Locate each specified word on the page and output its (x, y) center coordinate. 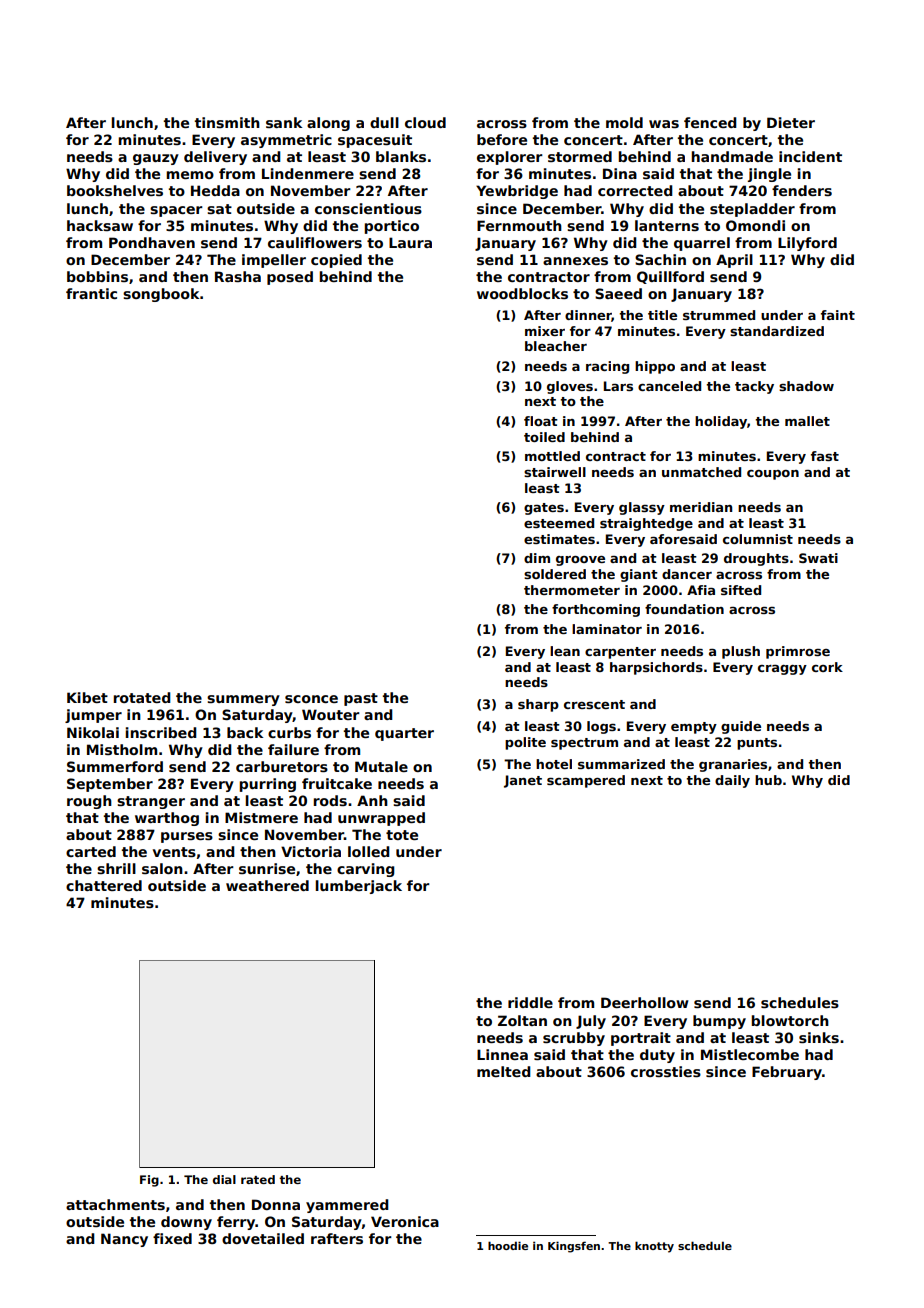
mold (624, 122)
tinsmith (227, 122)
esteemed (559, 523)
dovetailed (263, 1238)
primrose (798, 652)
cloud (425, 122)
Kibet (87, 697)
